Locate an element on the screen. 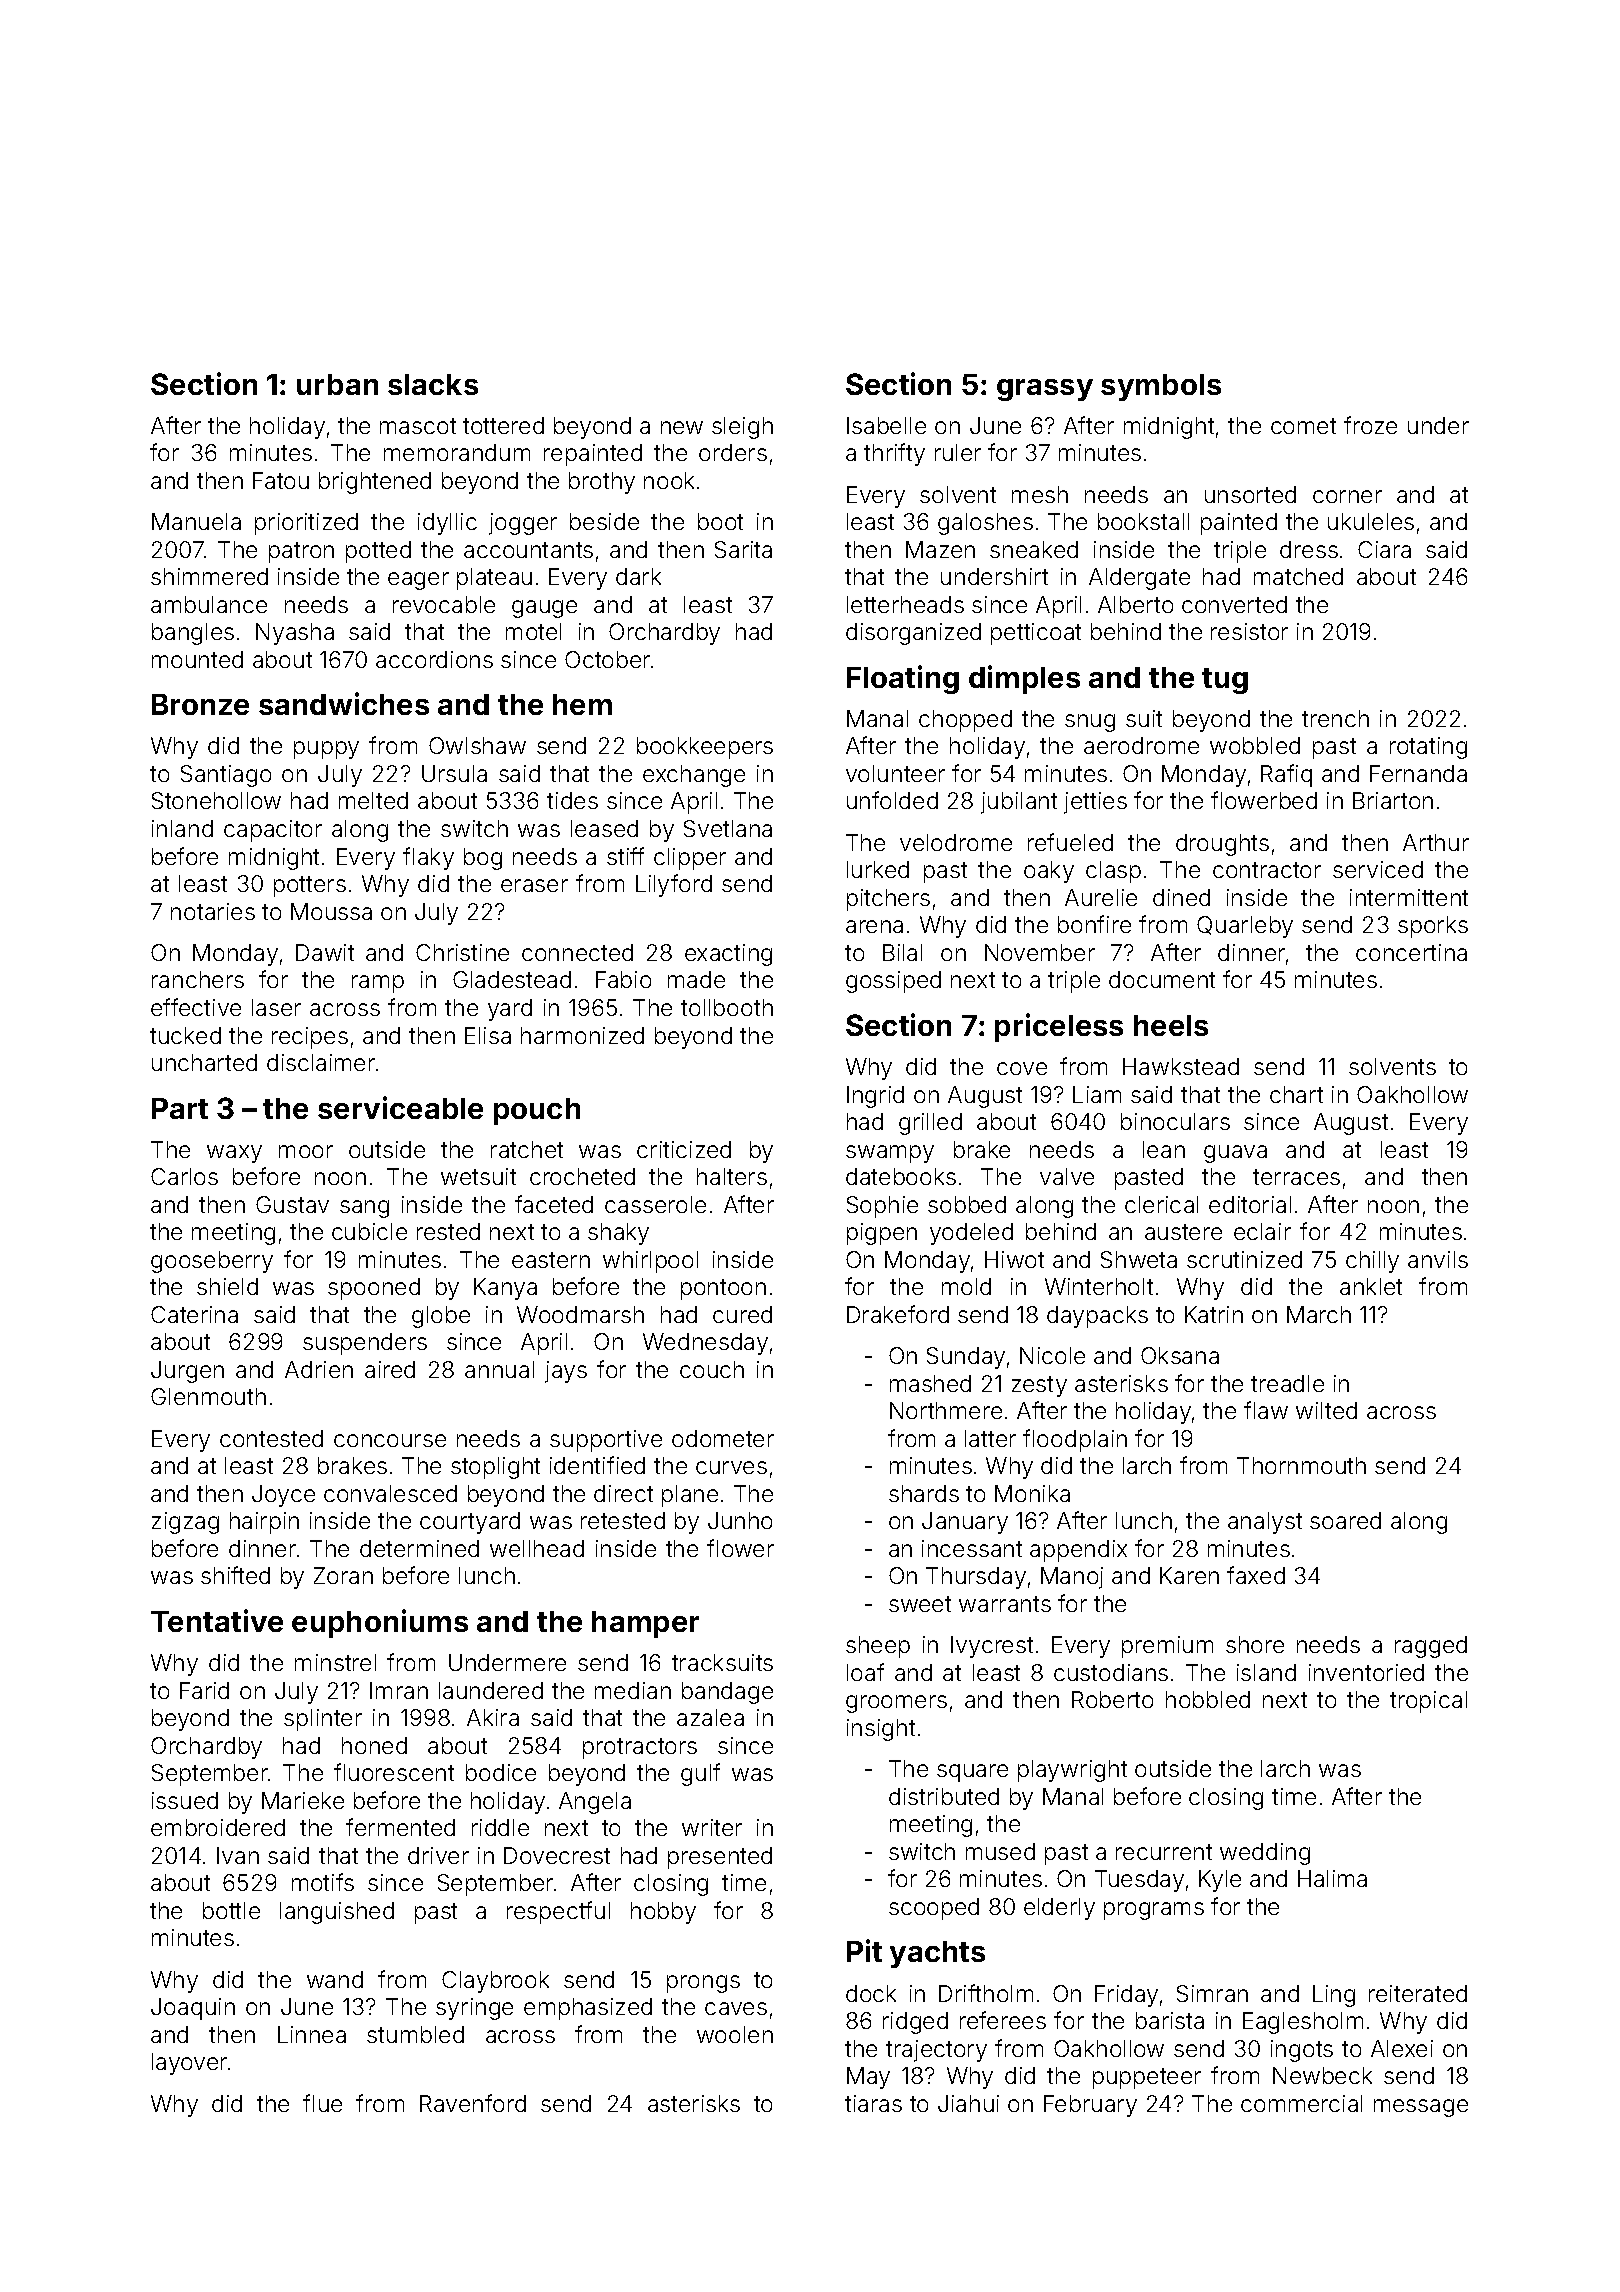 Image resolution: width=1620 pixels, height=2292 pixels. potted is located at coordinates (378, 552).
